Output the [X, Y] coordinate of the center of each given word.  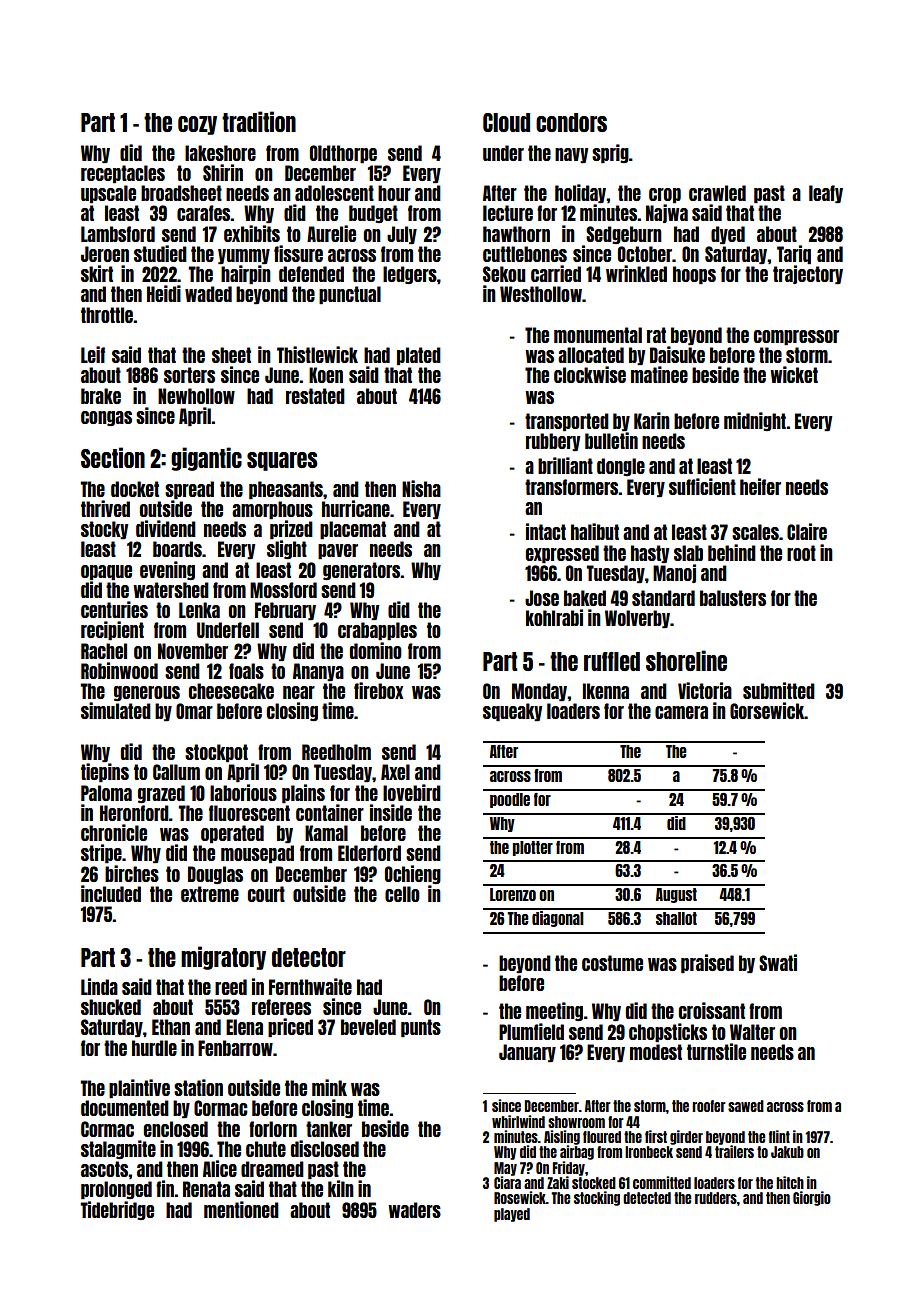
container [330, 812]
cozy [197, 125]
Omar [194, 711]
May [505, 1169]
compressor [796, 337]
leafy [826, 194]
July [402, 235]
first [656, 1136]
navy [571, 155]
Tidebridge [117, 1210]
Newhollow [196, 396]
